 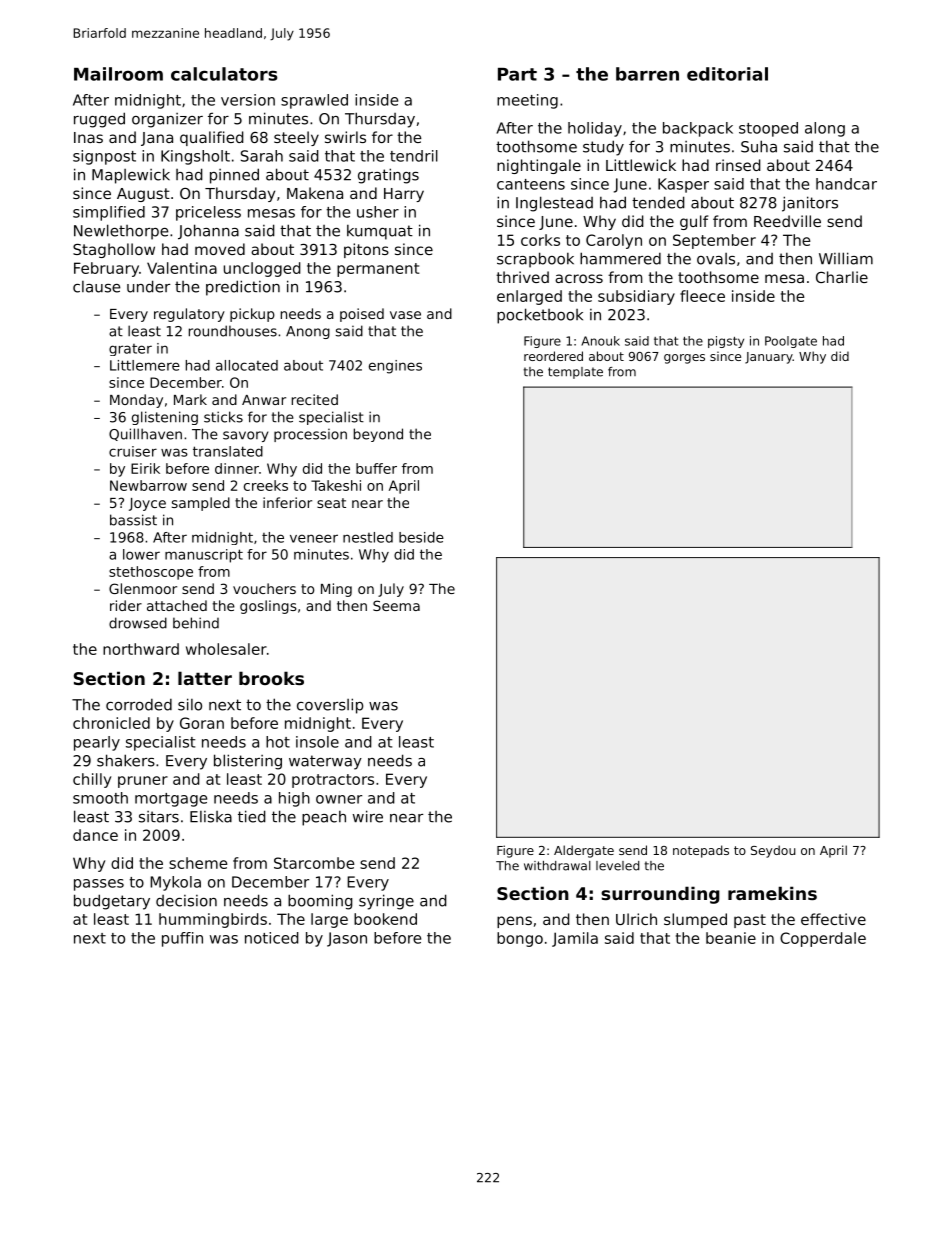 What do you see at coordinates (769, 358) in the screenshot?
I see `January` at bounding box center [769, 358].
